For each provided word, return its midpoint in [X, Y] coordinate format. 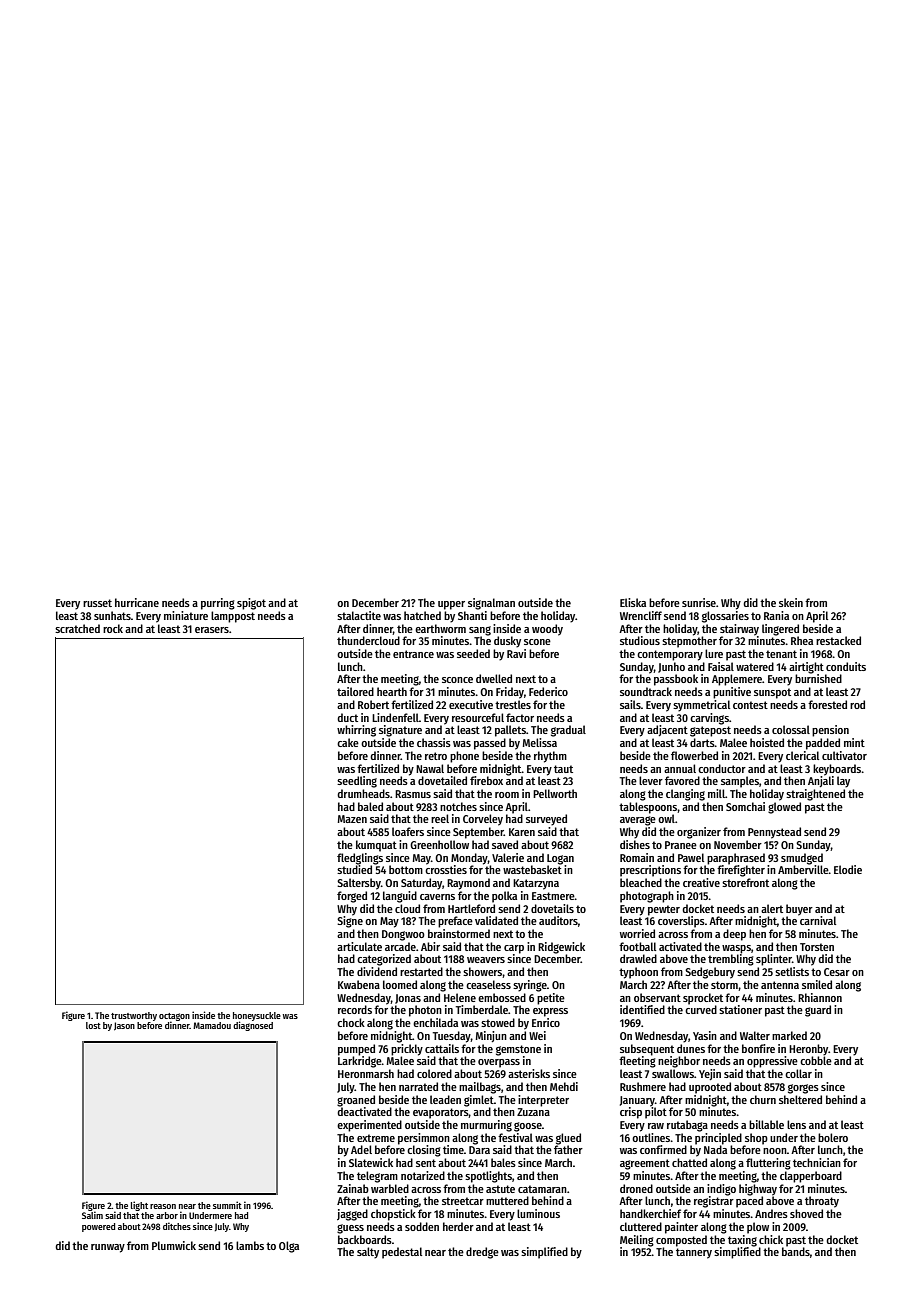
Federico [548, 691]
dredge [482, 1253]
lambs [250, 1245]
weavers [486, 960]
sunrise [699, 602]
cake [348, 742]
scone [537, 642]
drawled [638, 958]
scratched [77, 628]
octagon [174, 1017]
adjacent [667, 730]
